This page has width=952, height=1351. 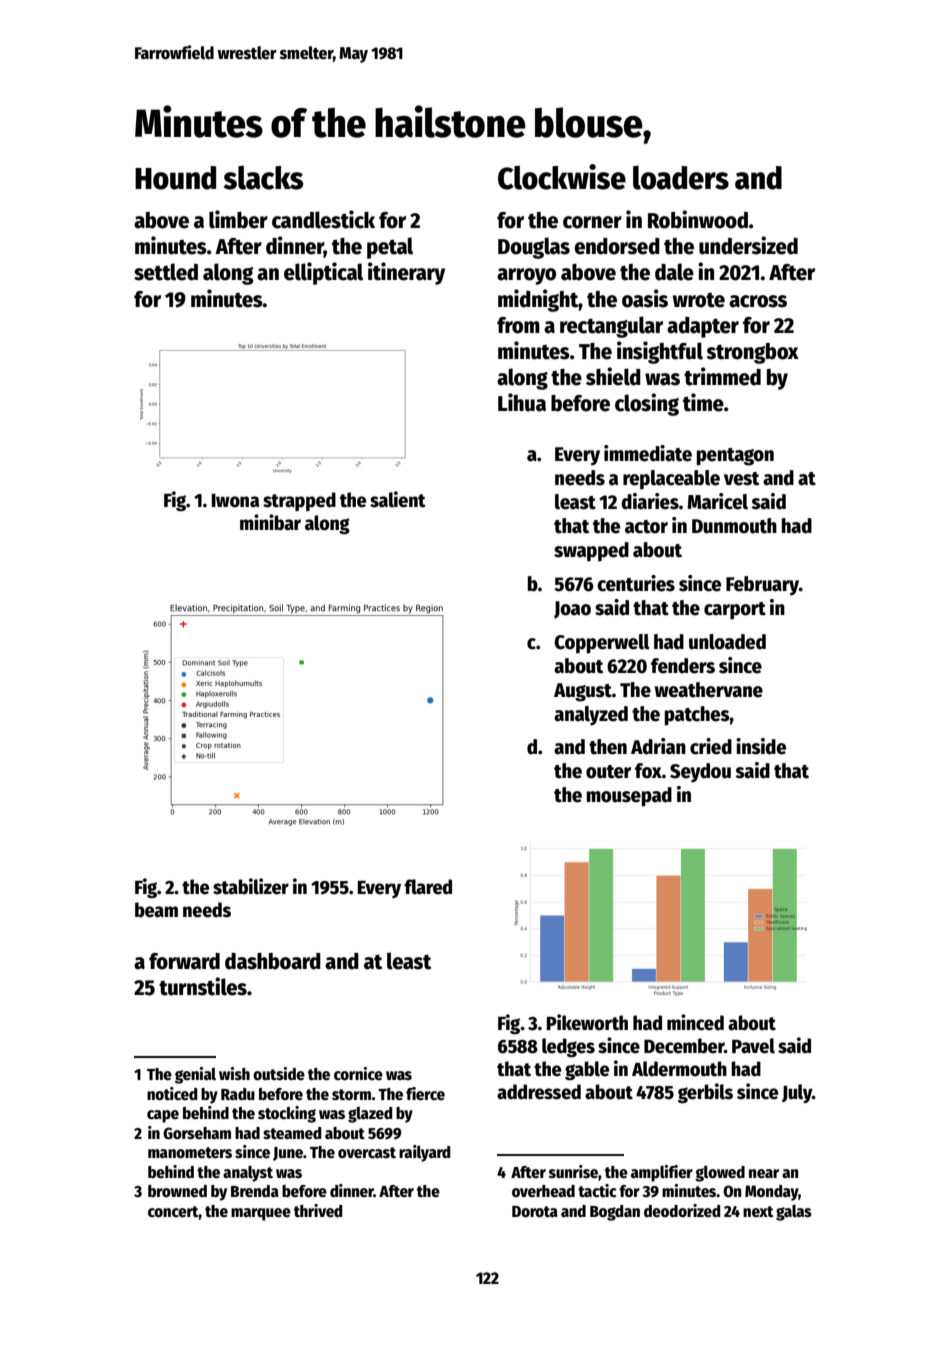 What do you see at coordinates (602, 644) in the page?
I see `Copperwell` at bounding box center [602, 644].
